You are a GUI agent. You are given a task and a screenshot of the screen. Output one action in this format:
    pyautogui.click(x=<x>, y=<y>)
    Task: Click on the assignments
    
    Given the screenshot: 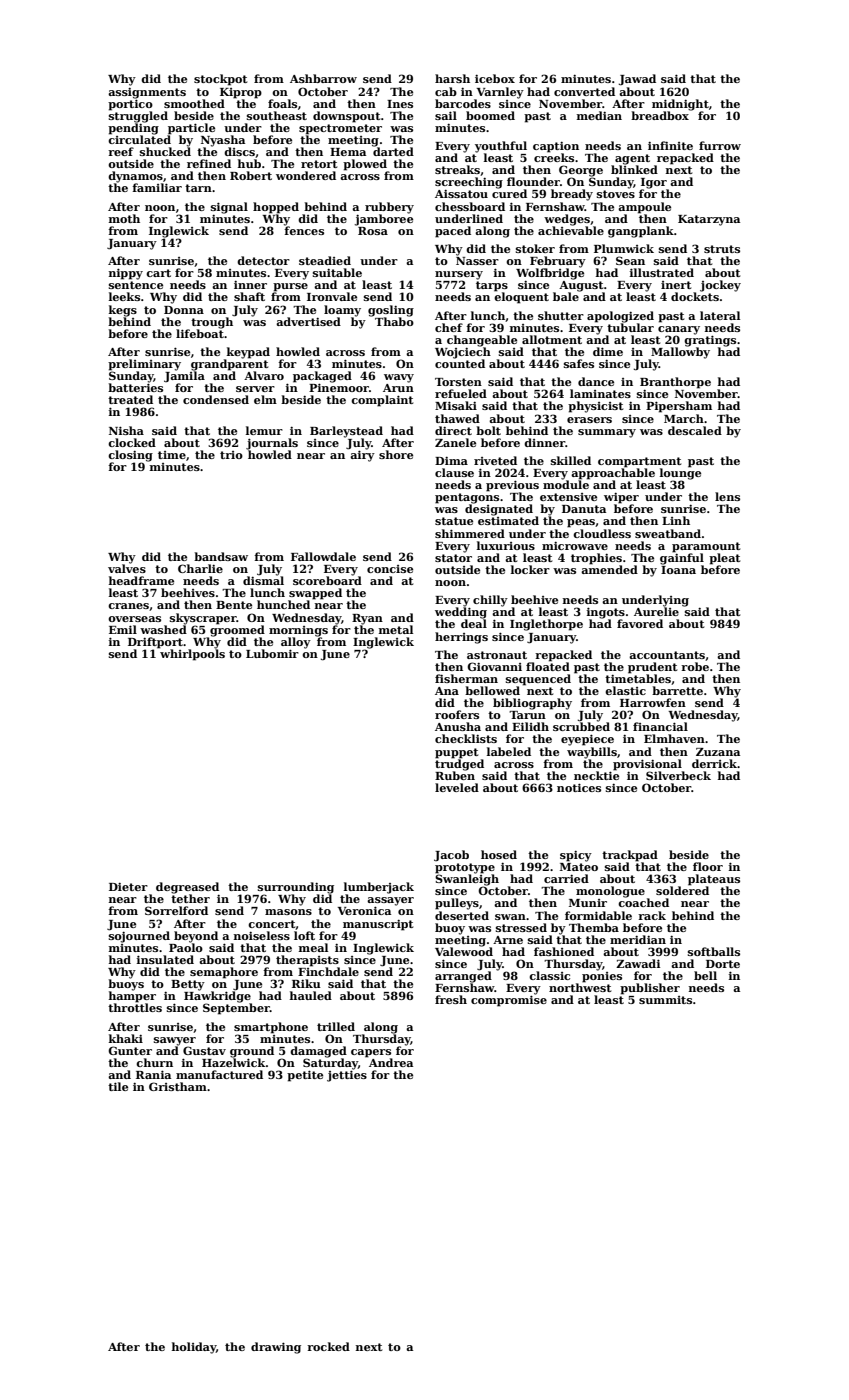 What is the action you would take?
    pyautogui.click(x=147, y=93)
